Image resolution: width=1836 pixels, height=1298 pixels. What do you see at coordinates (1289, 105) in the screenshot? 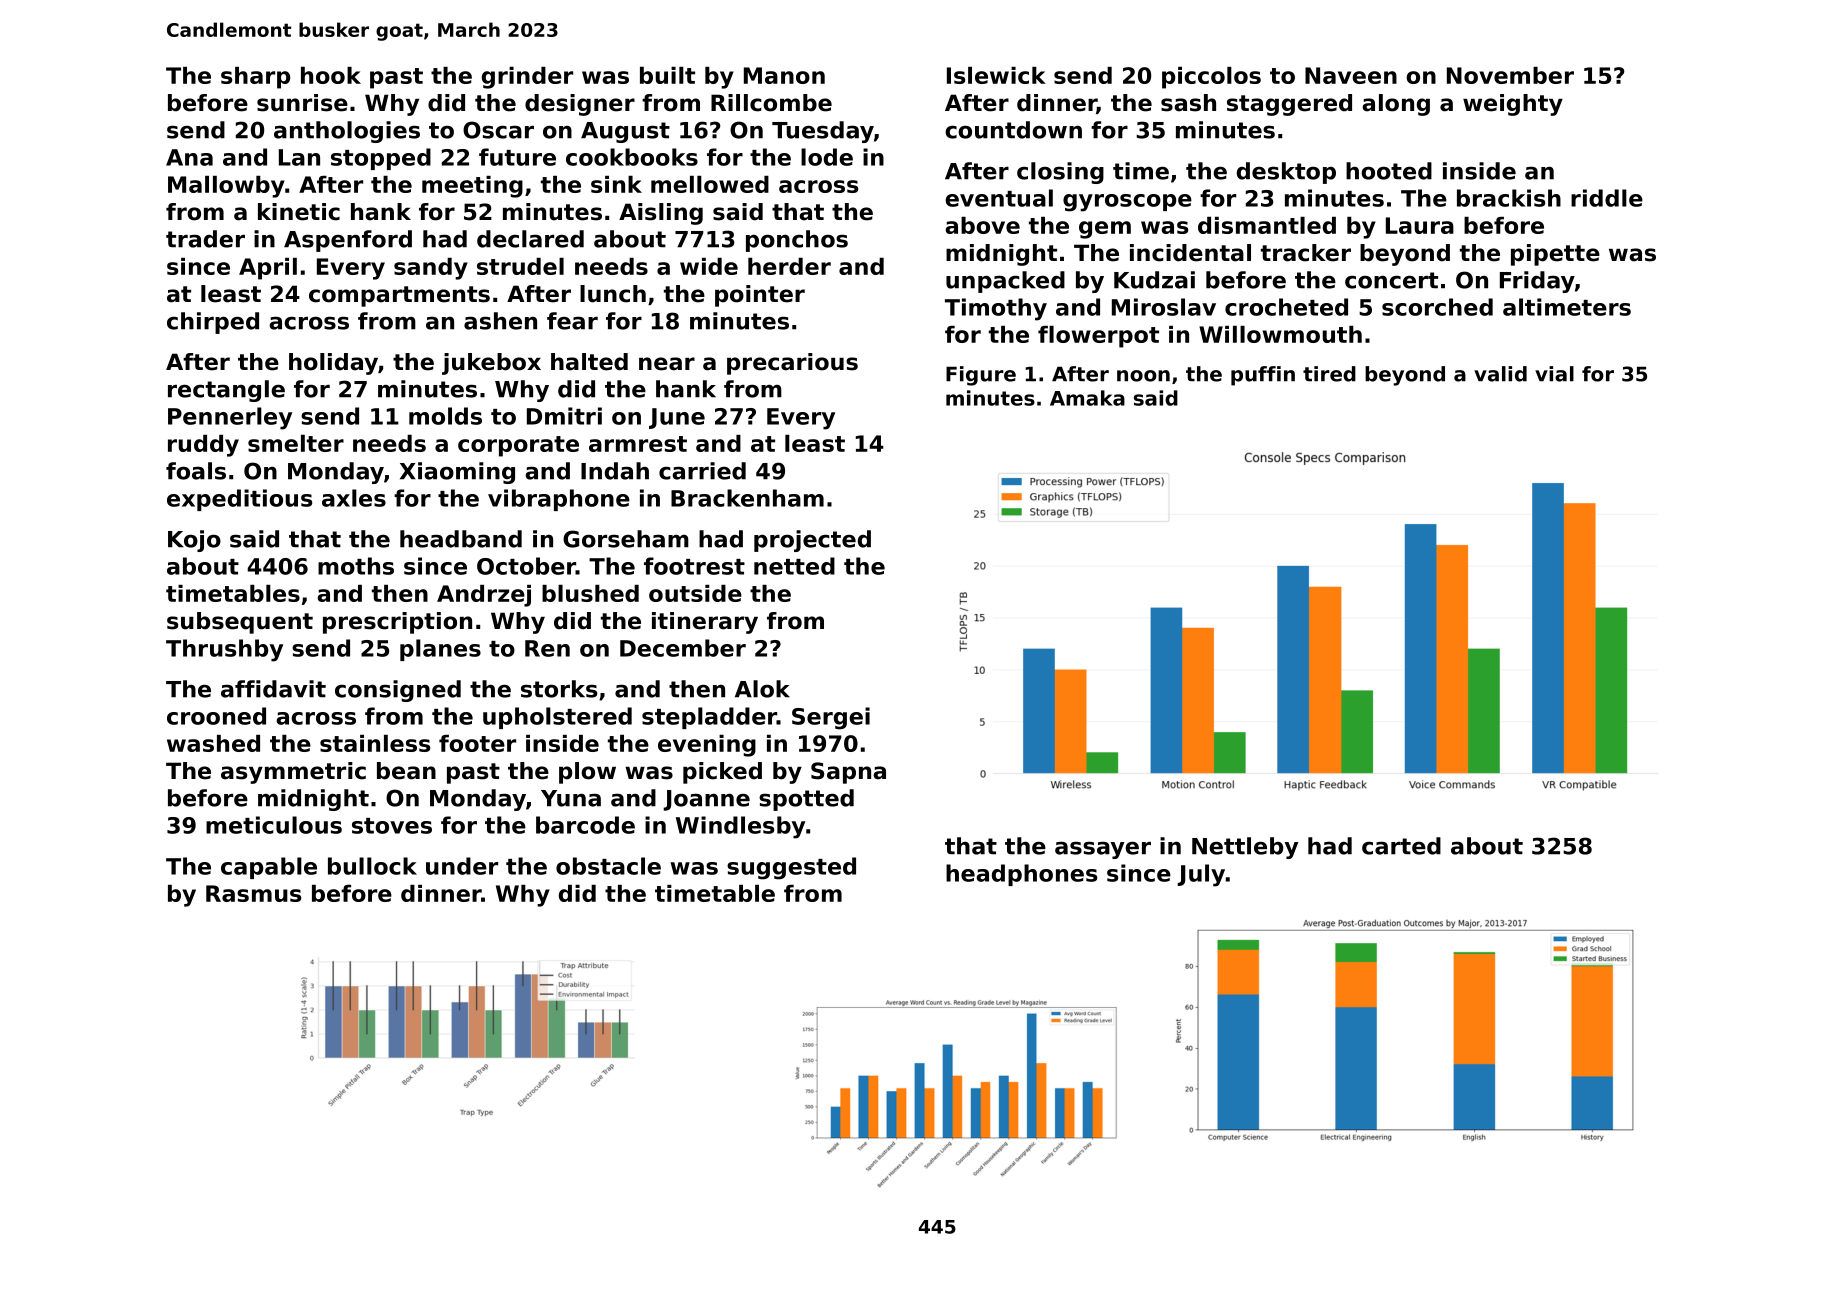
I see `staggered` at bounding box center [1289, 105].
